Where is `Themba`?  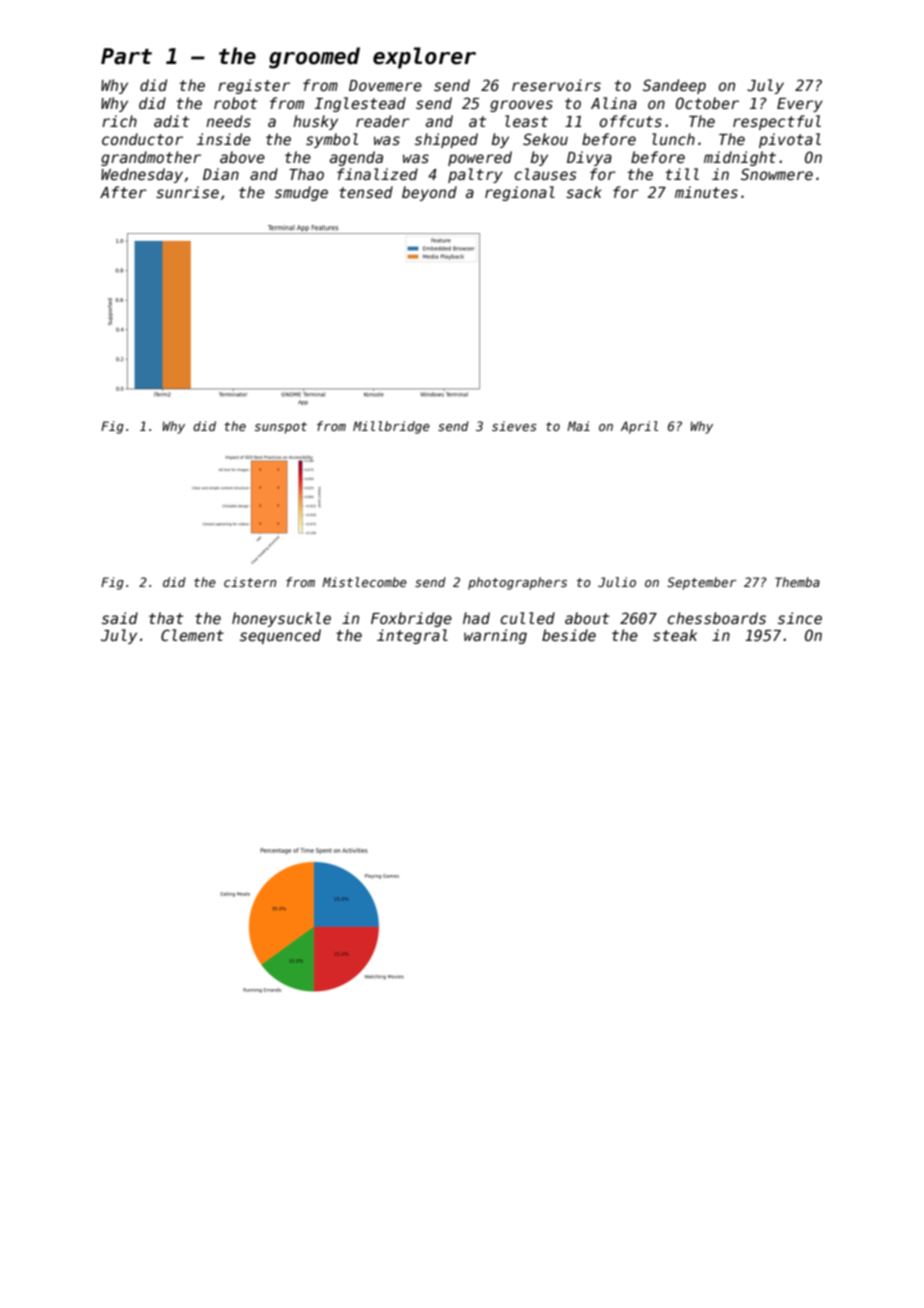
Themba is located at coordinates (797, 582).
